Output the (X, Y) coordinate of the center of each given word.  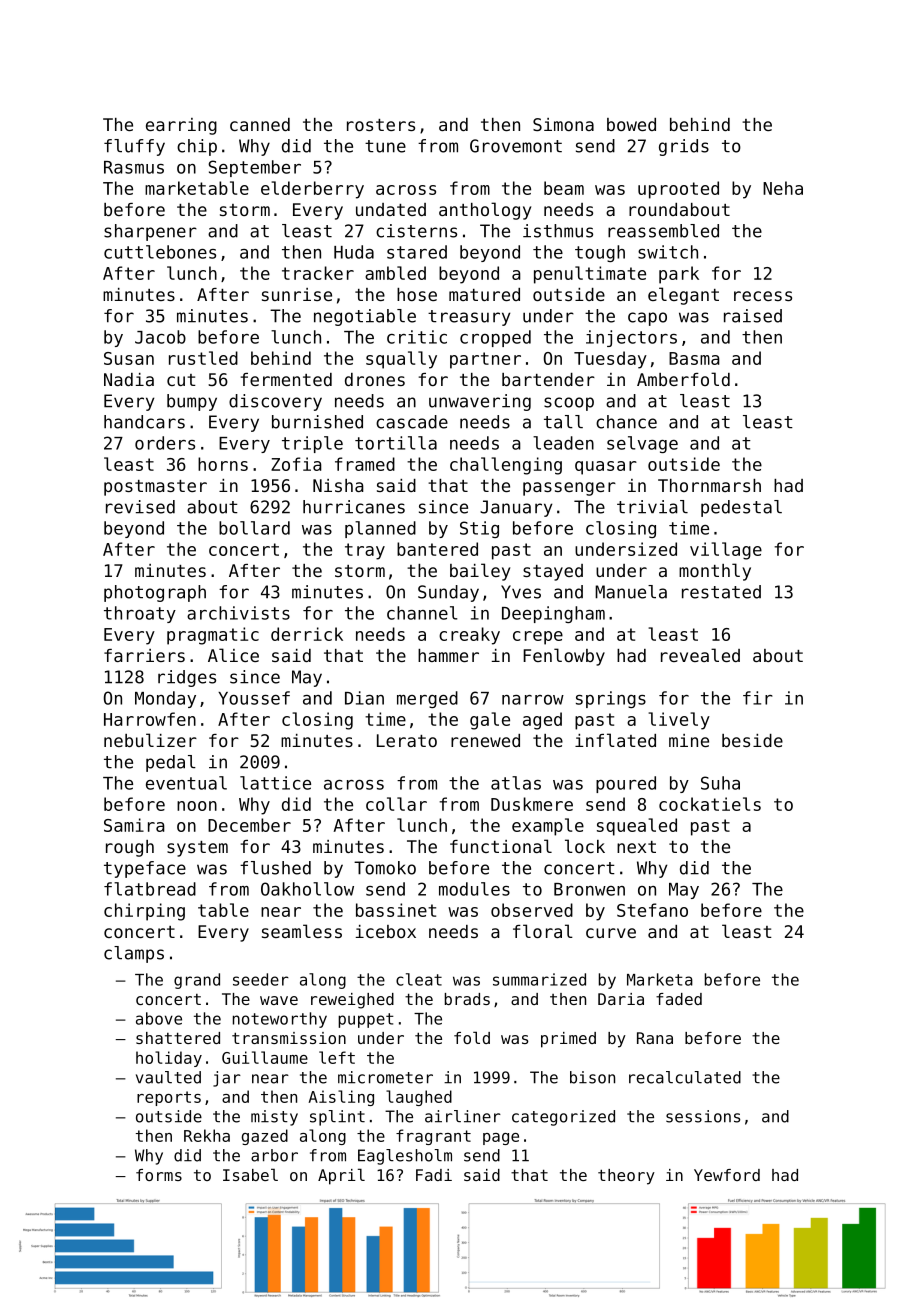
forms (159, 1175)
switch (668, 252)
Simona (563, 124)
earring (181, 126)
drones (375, 379)
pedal (171, 763)
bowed (631, 124)
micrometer (385, 1077)
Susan (129, 358)
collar (396, 804)
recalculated (685, 1077)
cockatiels (710, 804)
